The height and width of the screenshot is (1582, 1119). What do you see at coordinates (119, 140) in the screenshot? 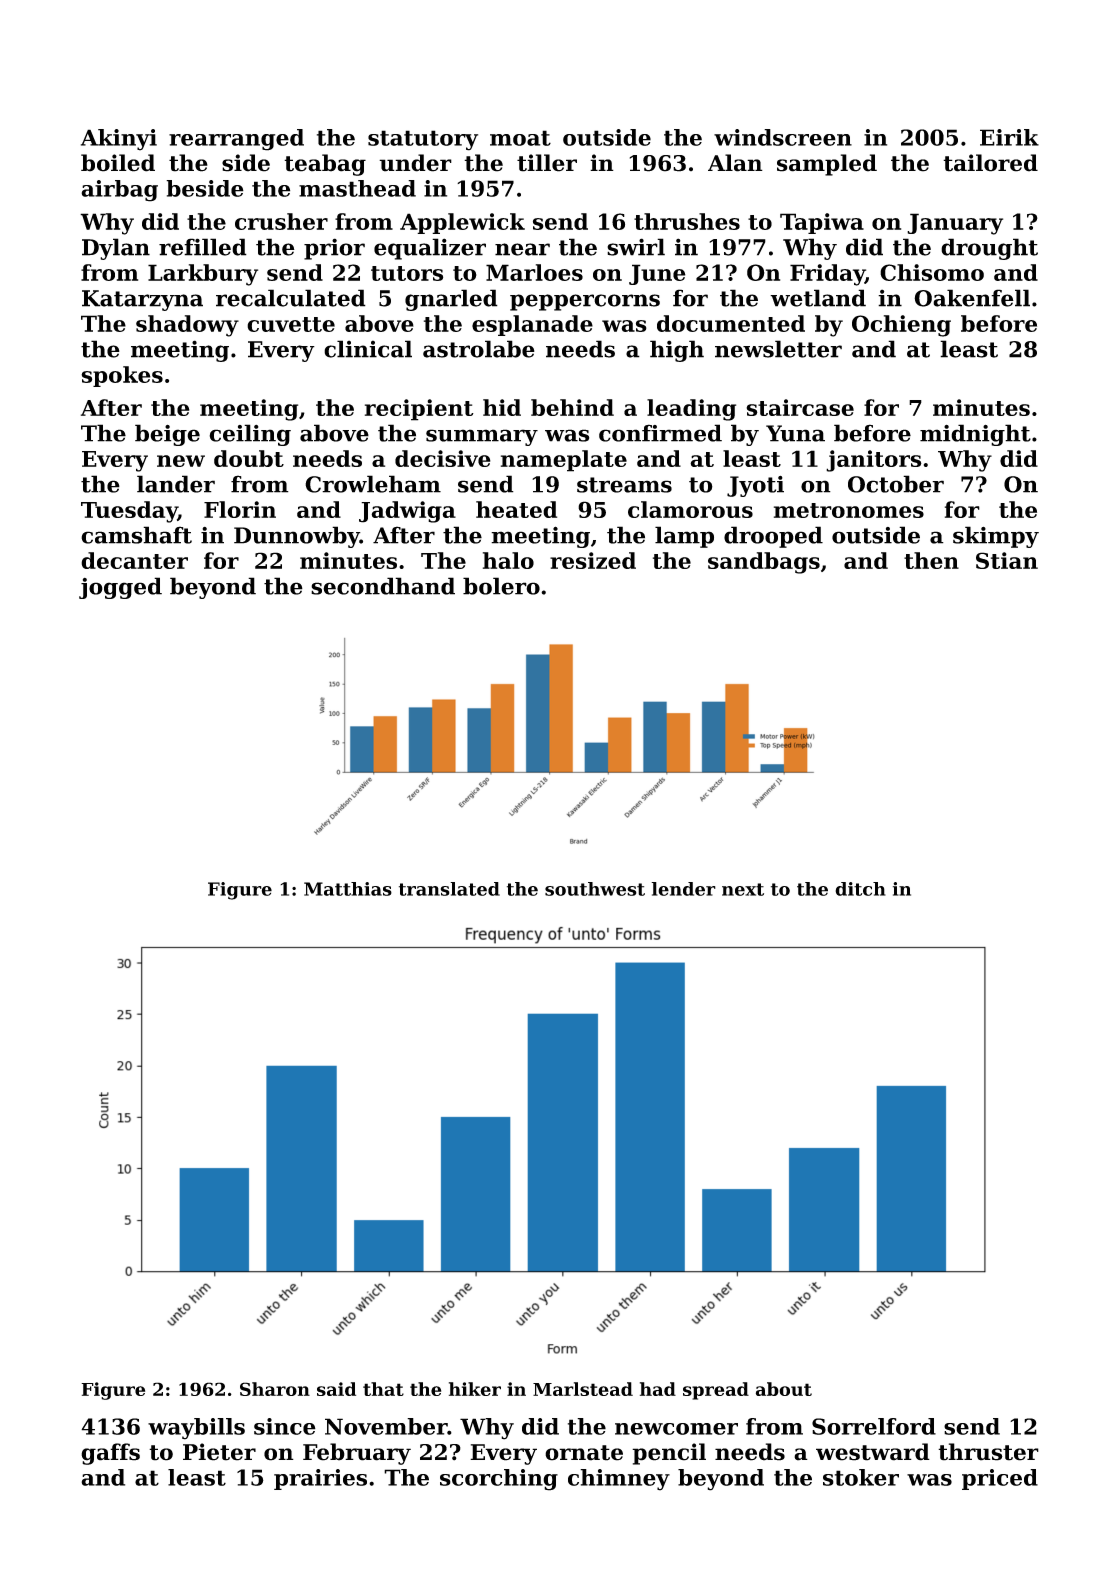
I see `Akinyi` at bounding box center [119, 140].
